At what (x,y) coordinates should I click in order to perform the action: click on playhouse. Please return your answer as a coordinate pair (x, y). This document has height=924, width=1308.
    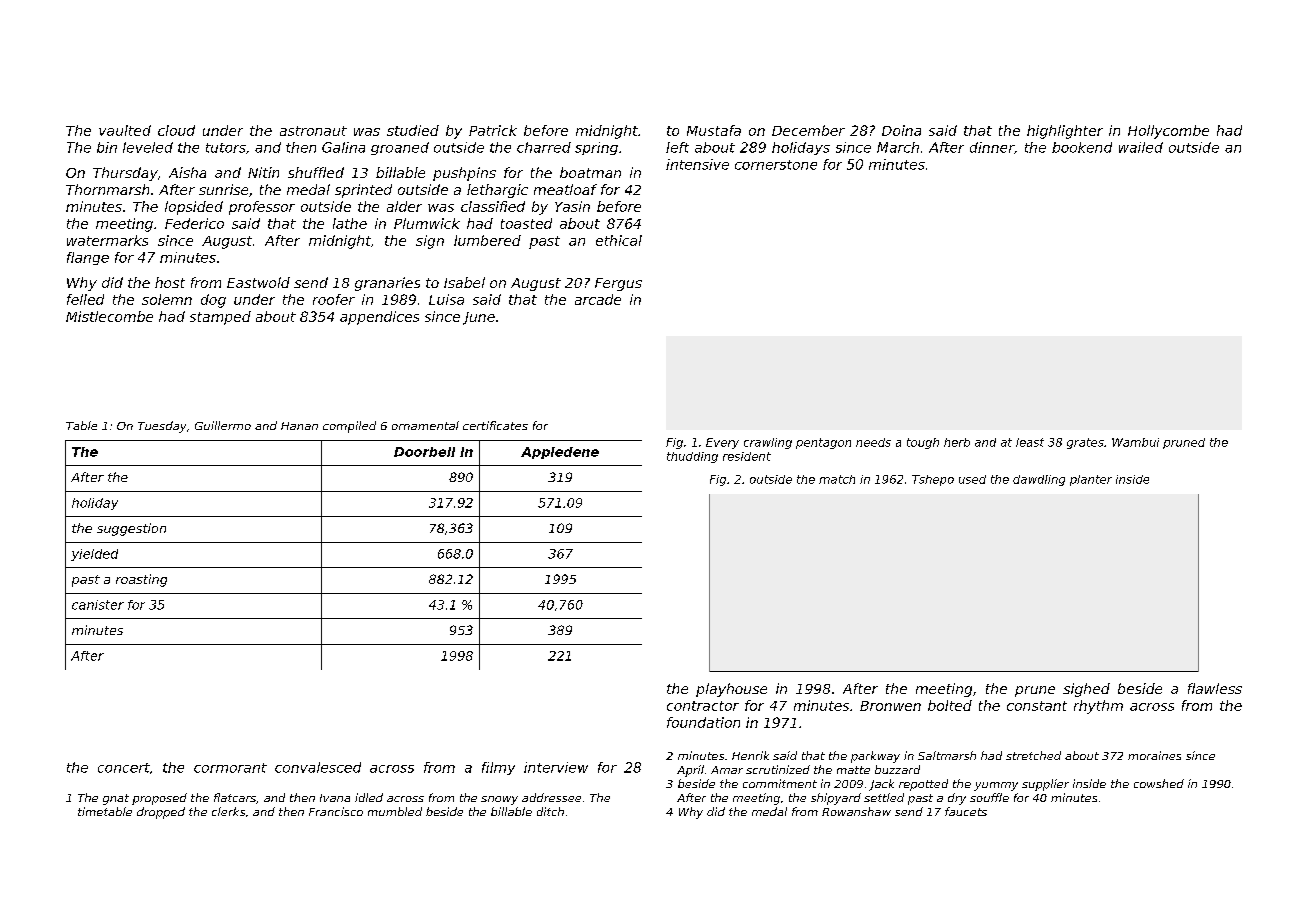
    Looking at the image, I should click on (731, 690).
